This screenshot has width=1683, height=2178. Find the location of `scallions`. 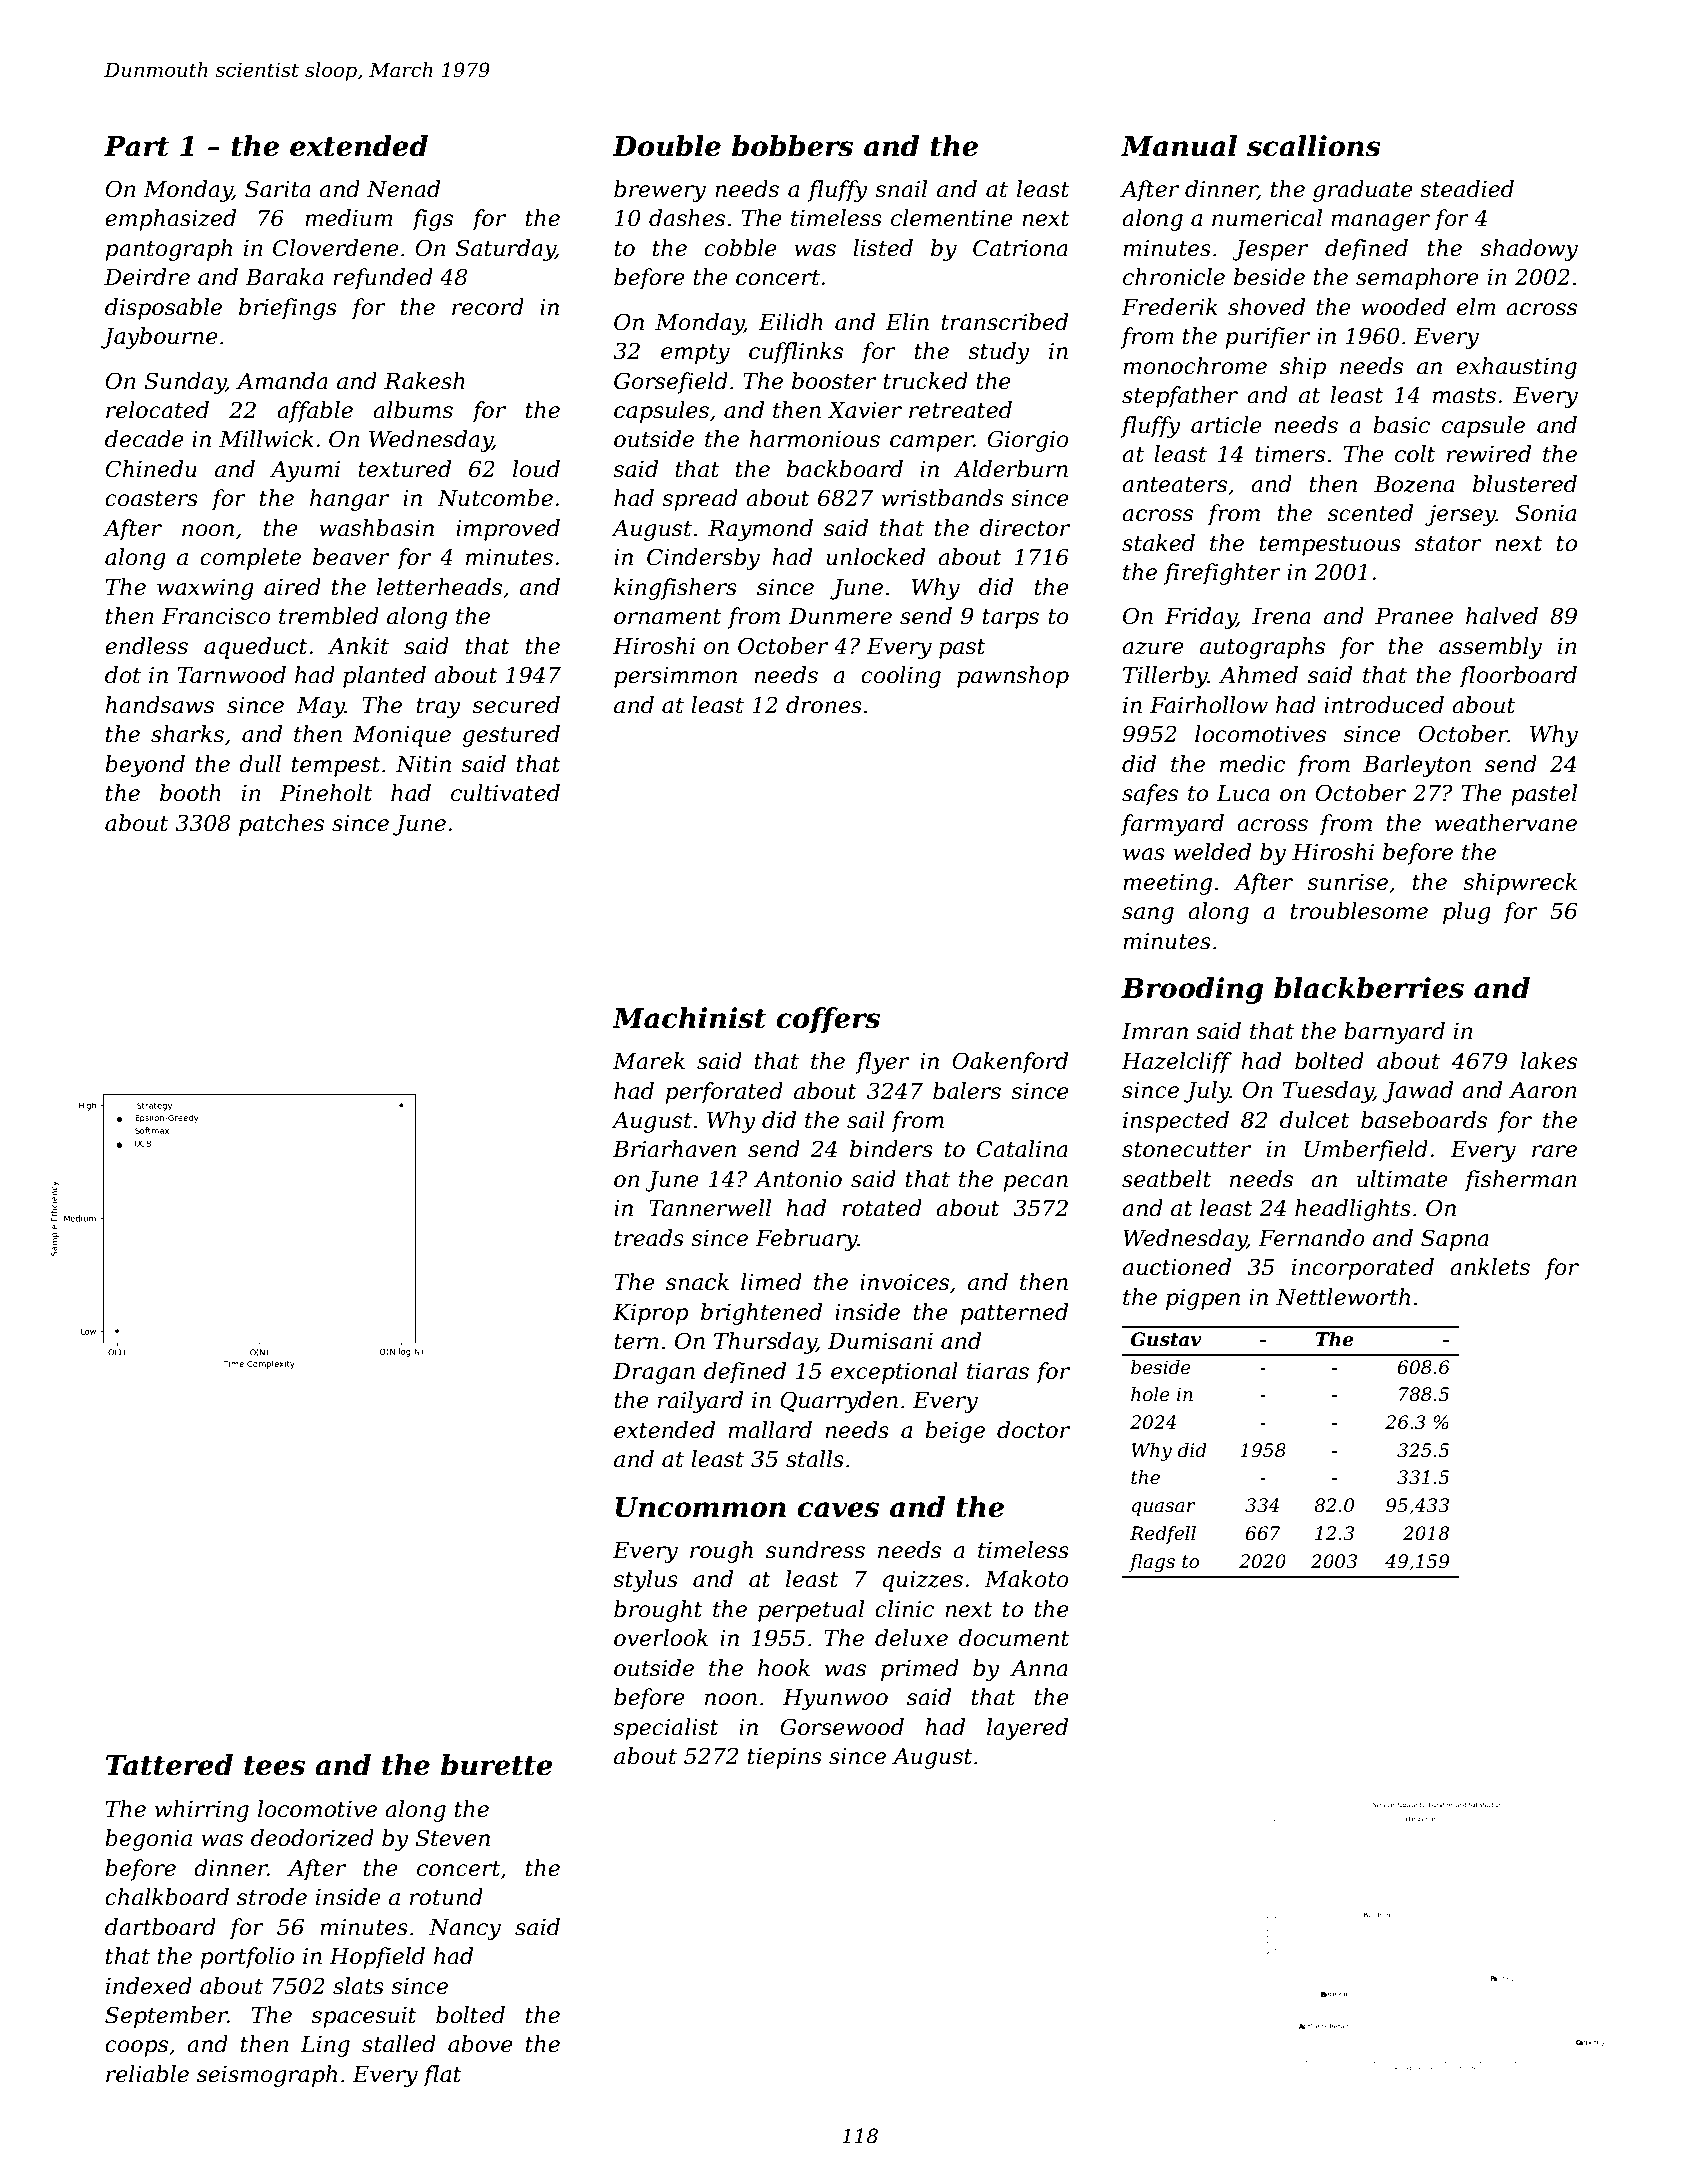

scallions is located at coordinates (1314, 146).
